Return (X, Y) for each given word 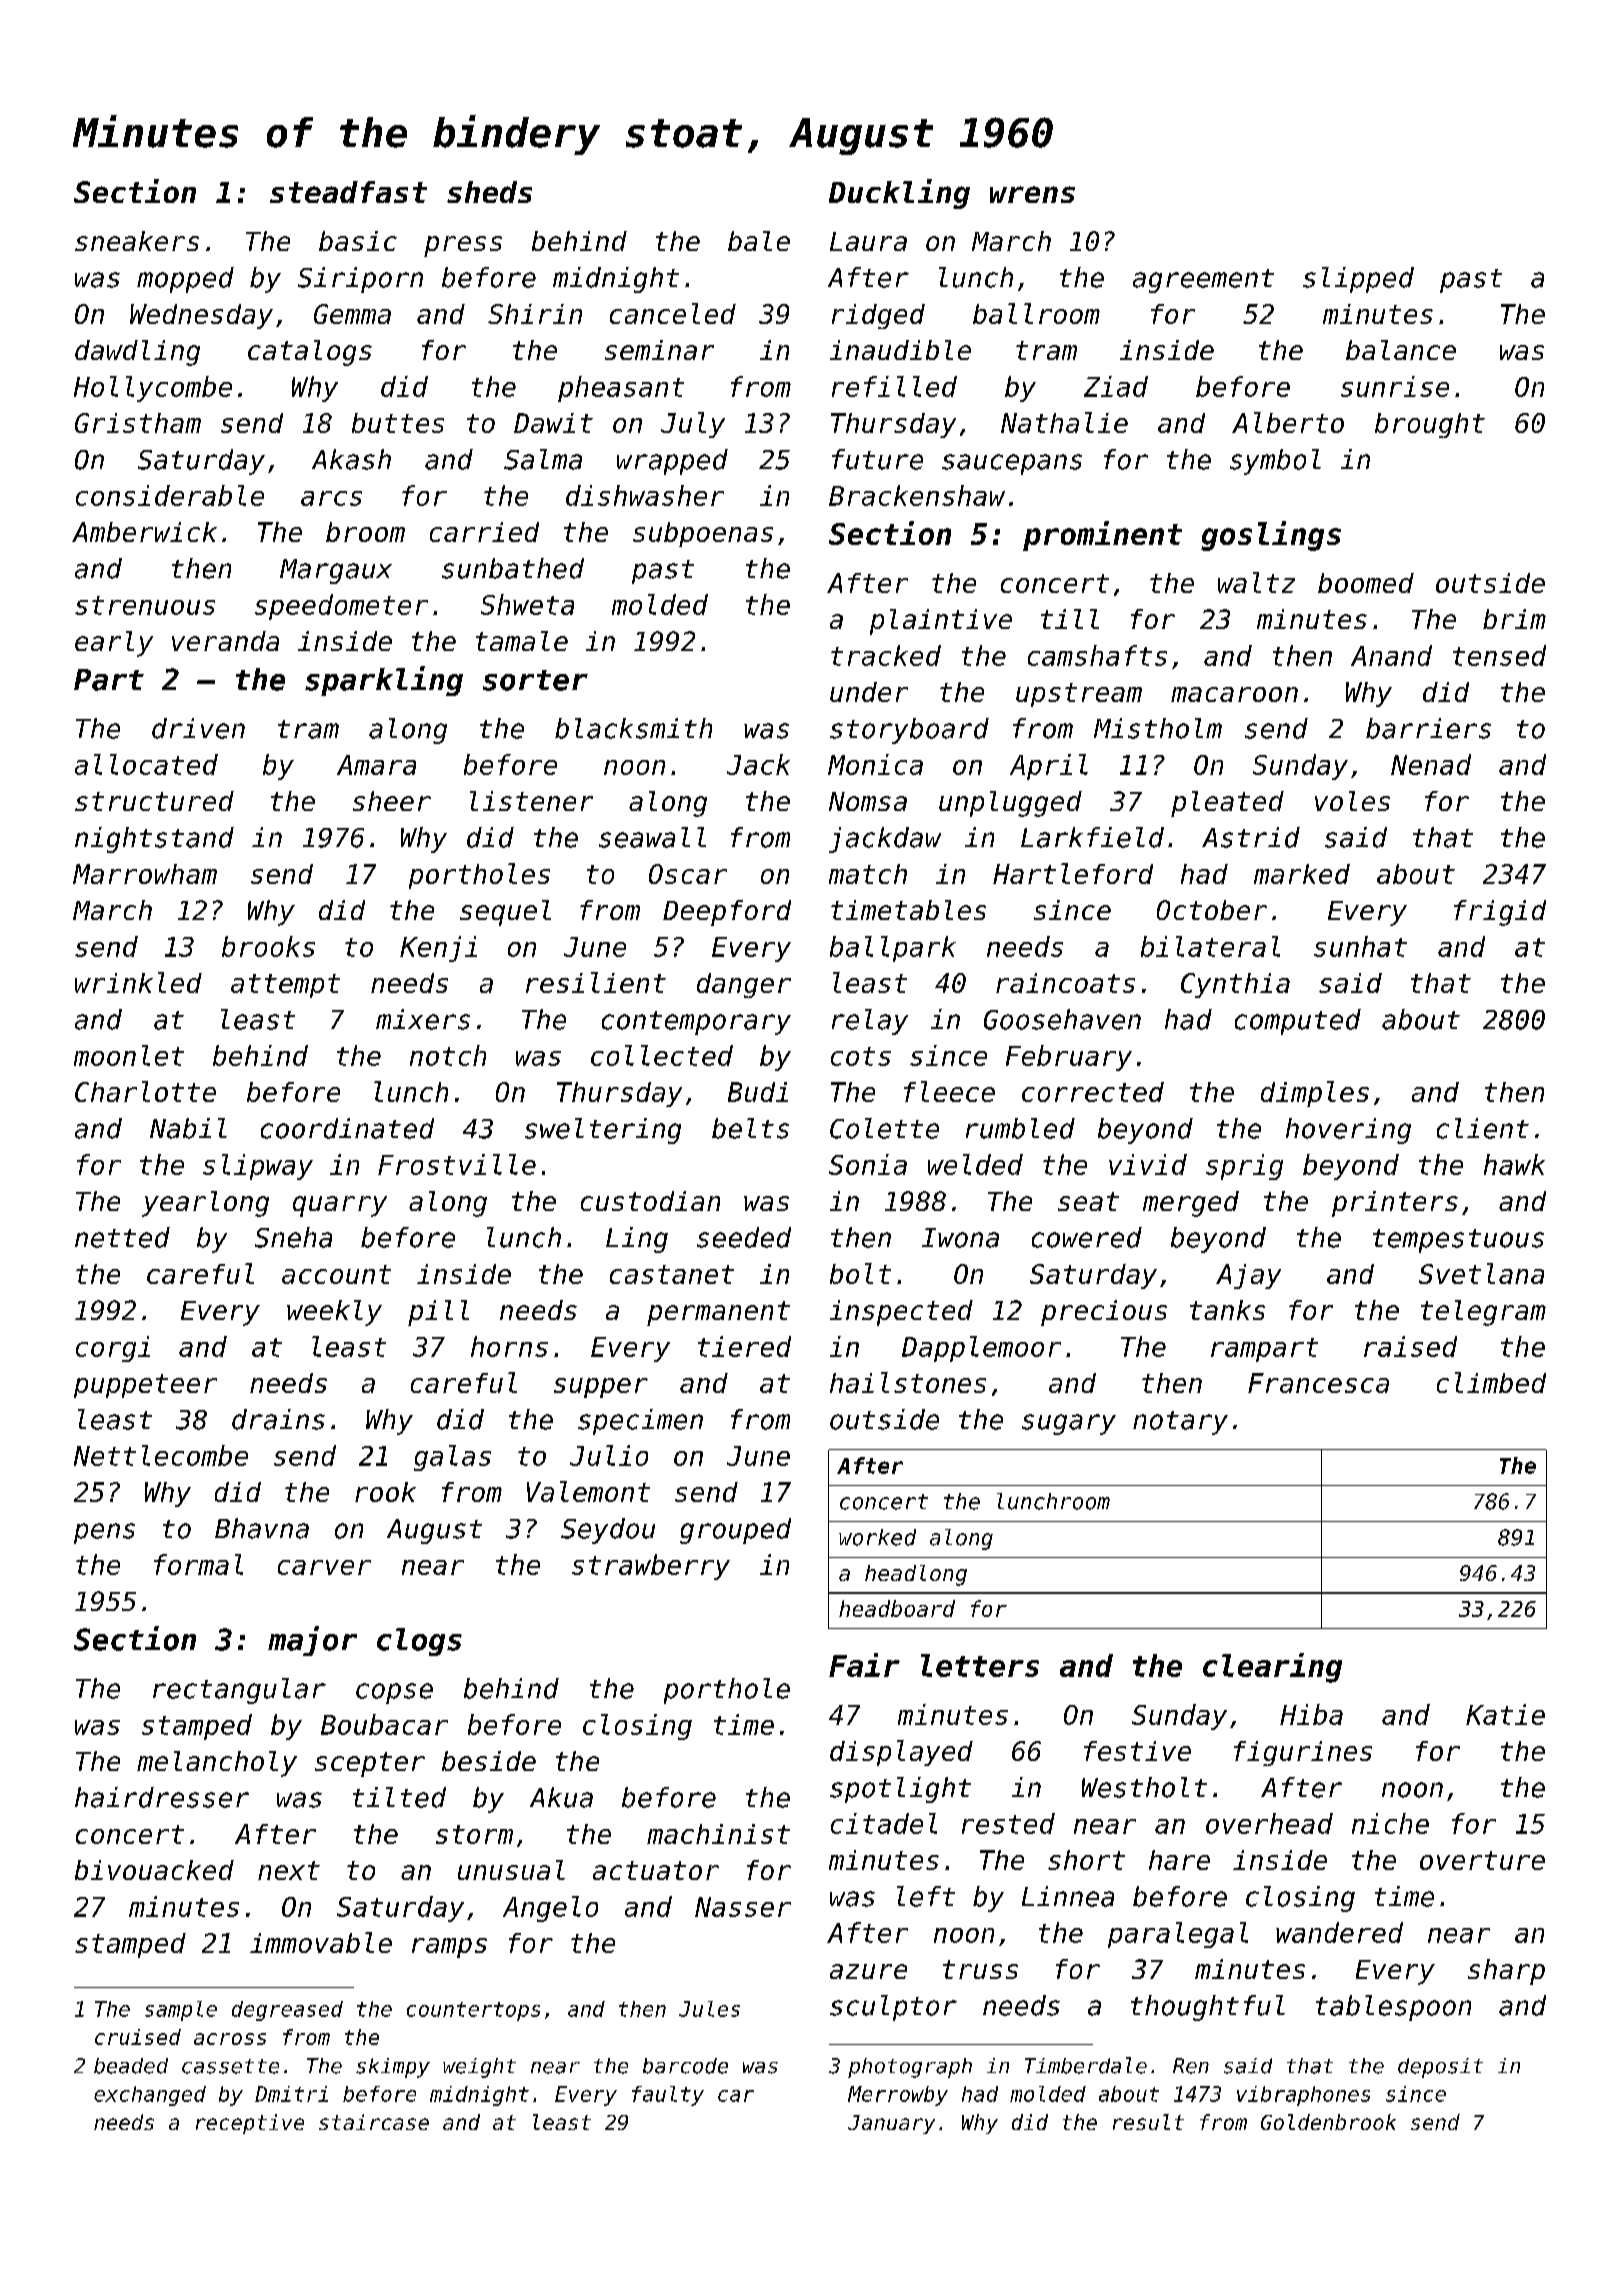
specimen (640, 1422)
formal (198, 1564)
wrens (1032, 194)
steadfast (348, 192)
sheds (489, 192)
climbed (1491, 1382)
